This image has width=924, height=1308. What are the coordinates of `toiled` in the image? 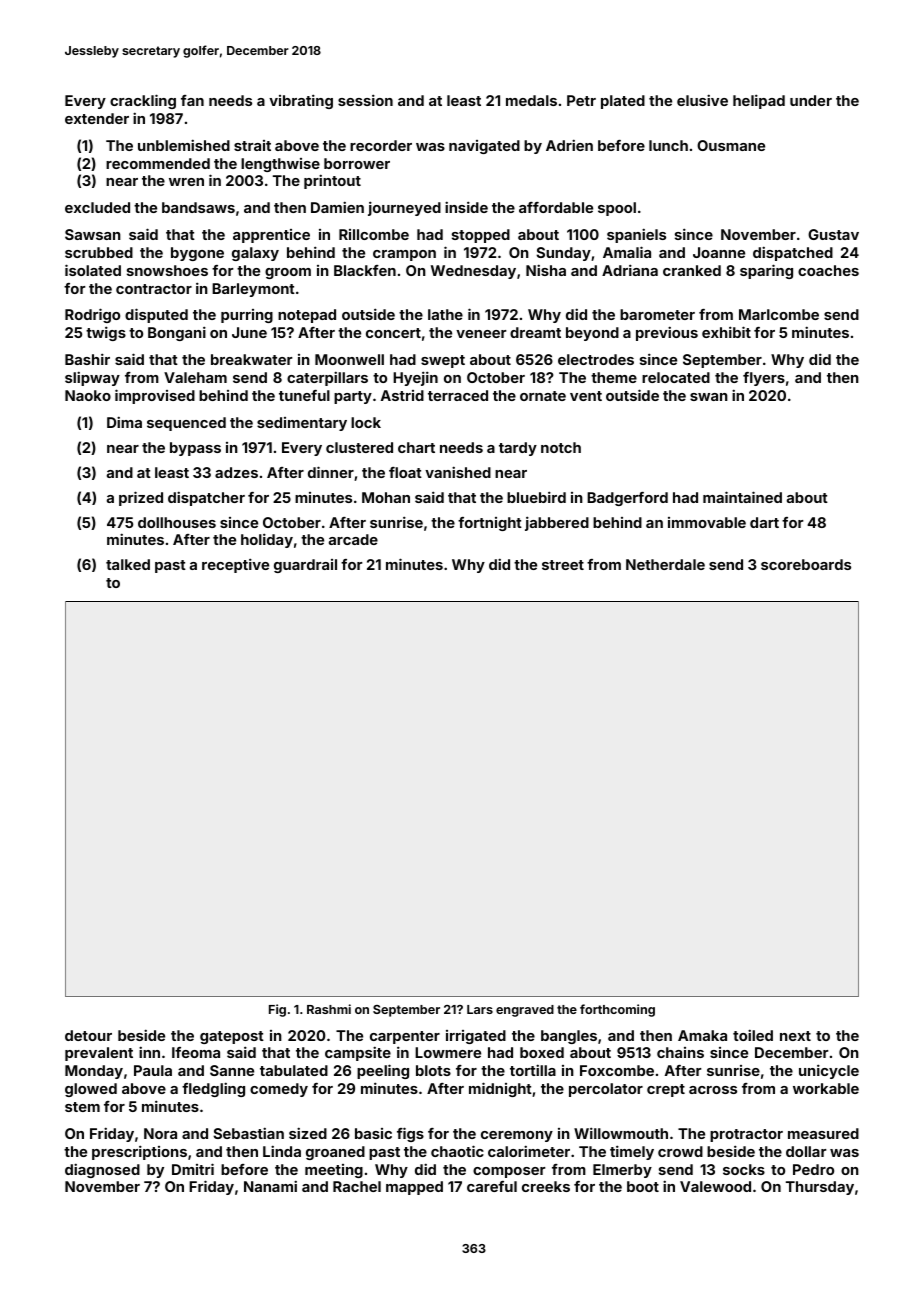 It's located at (753, 1035).
